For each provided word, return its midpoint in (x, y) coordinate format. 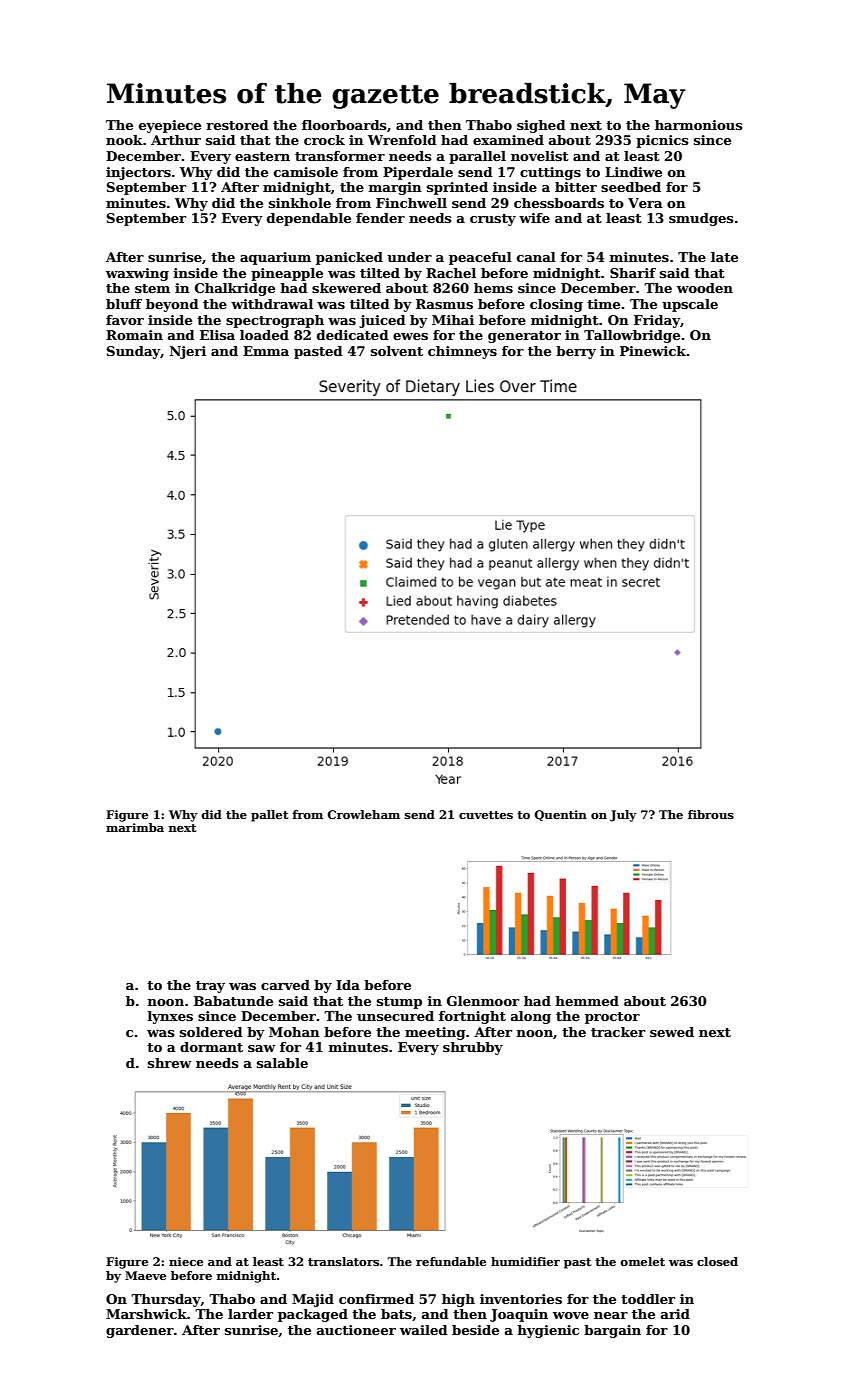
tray (210, 987)
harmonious (698, 125)
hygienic (548, 1331)
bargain (612, 1331)
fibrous (711, 814)
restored (237, 125)
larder (250, 1314)
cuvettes (486, 815)
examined (508, 140)
